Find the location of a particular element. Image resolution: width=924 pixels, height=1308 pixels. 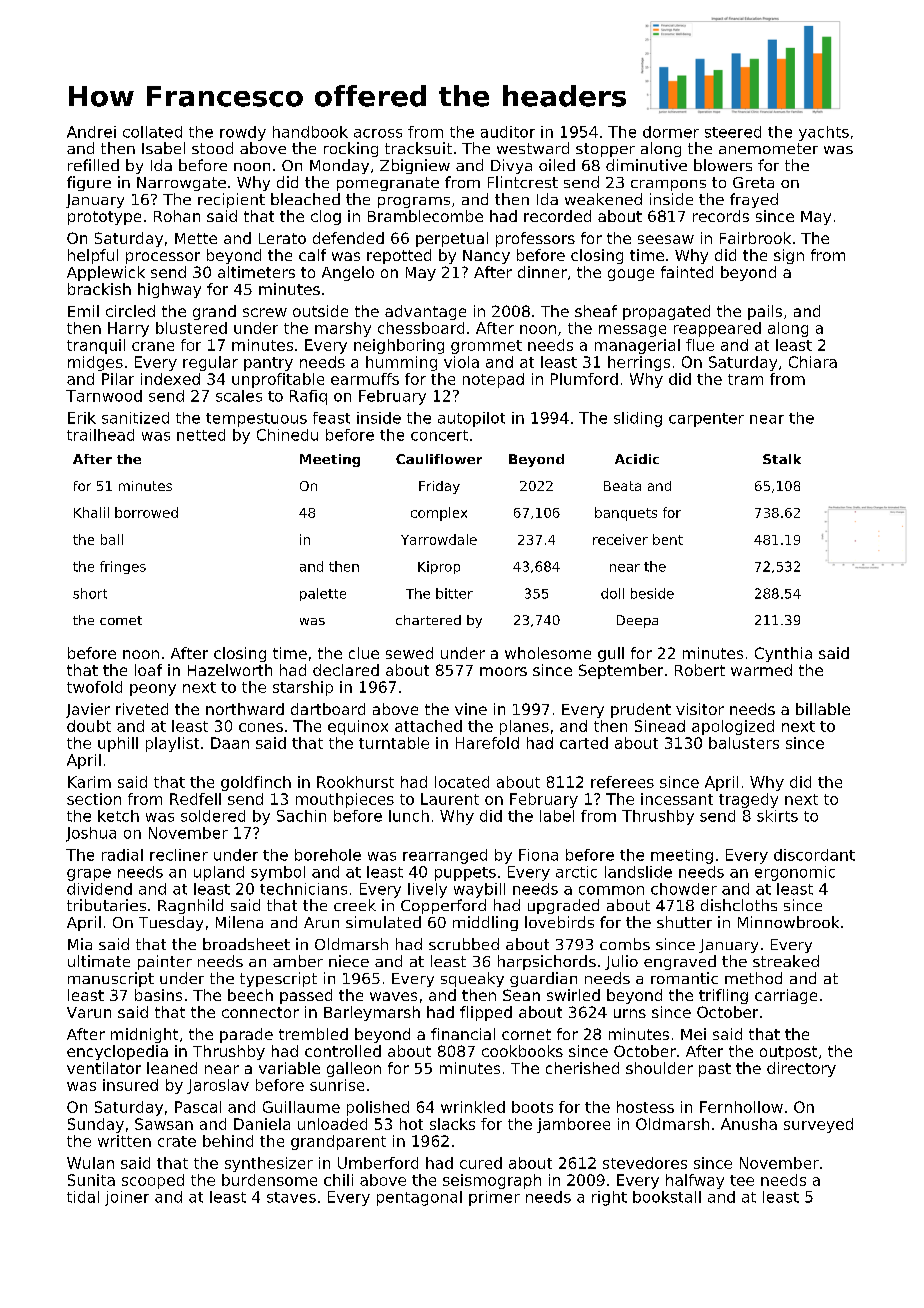

notepad is located at coordinates (493, 380).
